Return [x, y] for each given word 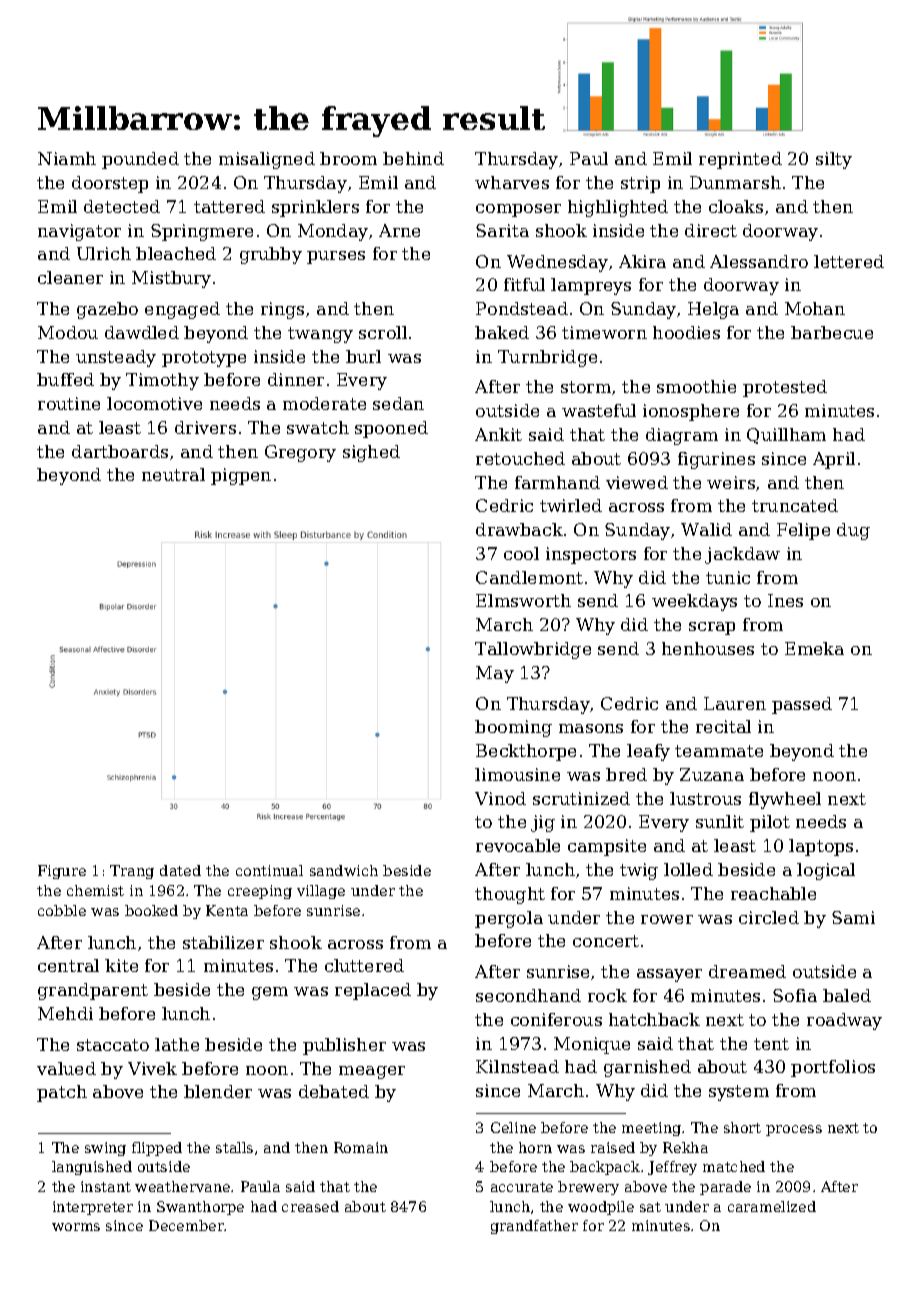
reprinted [740, 160]
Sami [853, 917]
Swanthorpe [200, 1208]
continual [269, 870]
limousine [517, 774]
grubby [271, 255]
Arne [399, 230]
